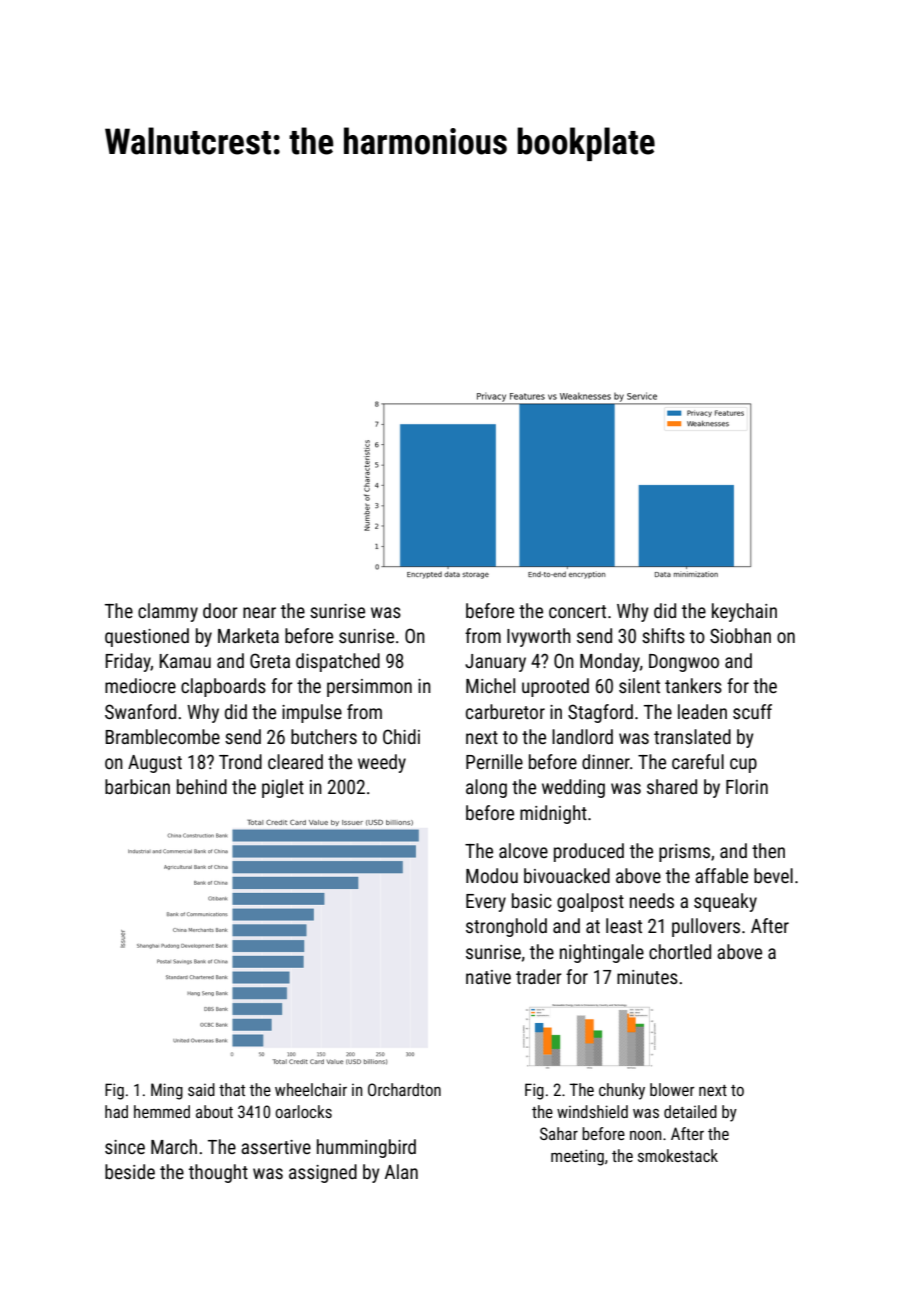 The width and height of the screenshot is (908, 1316). What do you see at coordinates (539, 976) in the screenshot?
I see `trader` at bounding box center [539, 976].
